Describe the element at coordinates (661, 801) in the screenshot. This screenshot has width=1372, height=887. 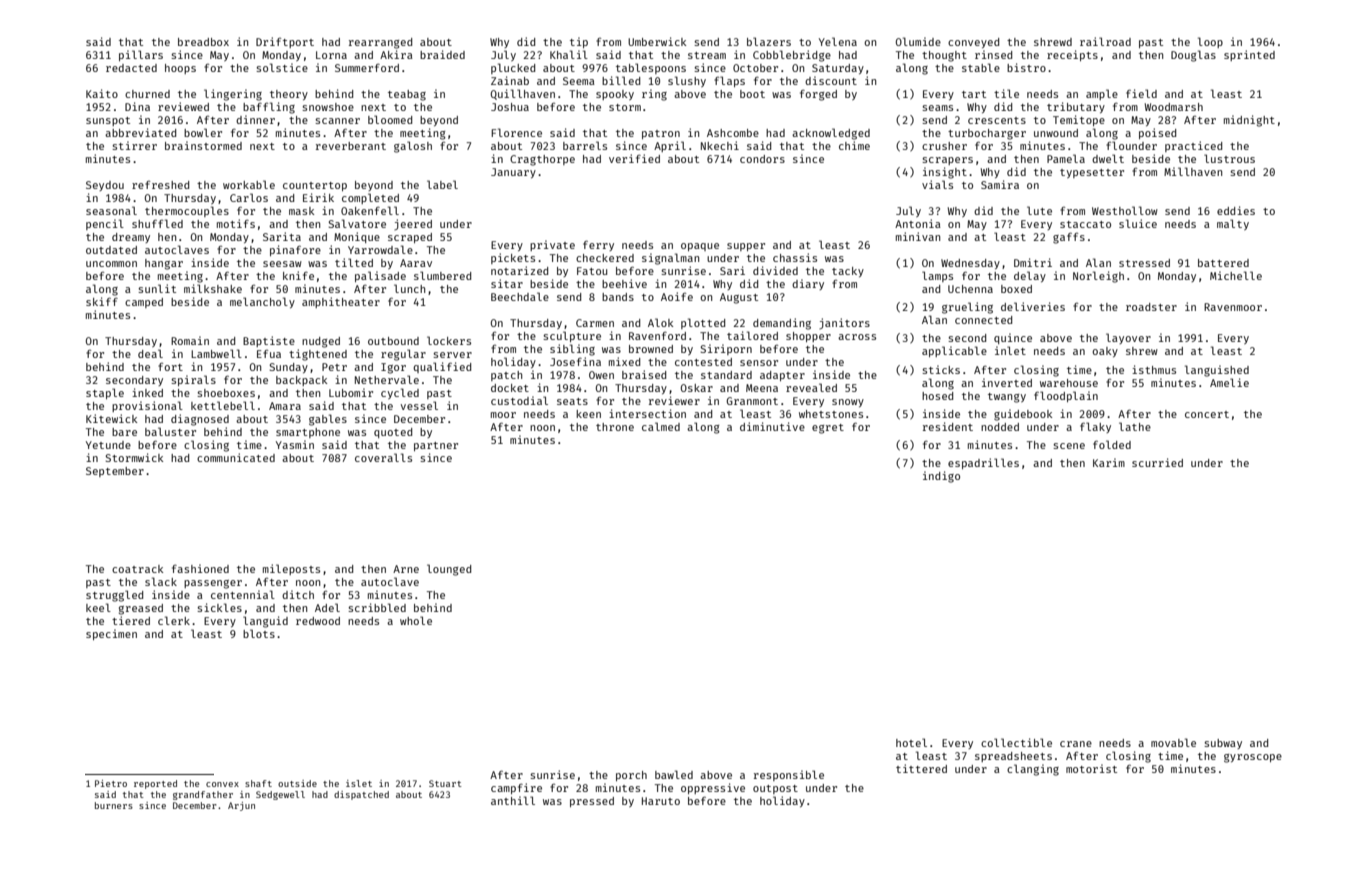
I see `Haruto` at that location.
